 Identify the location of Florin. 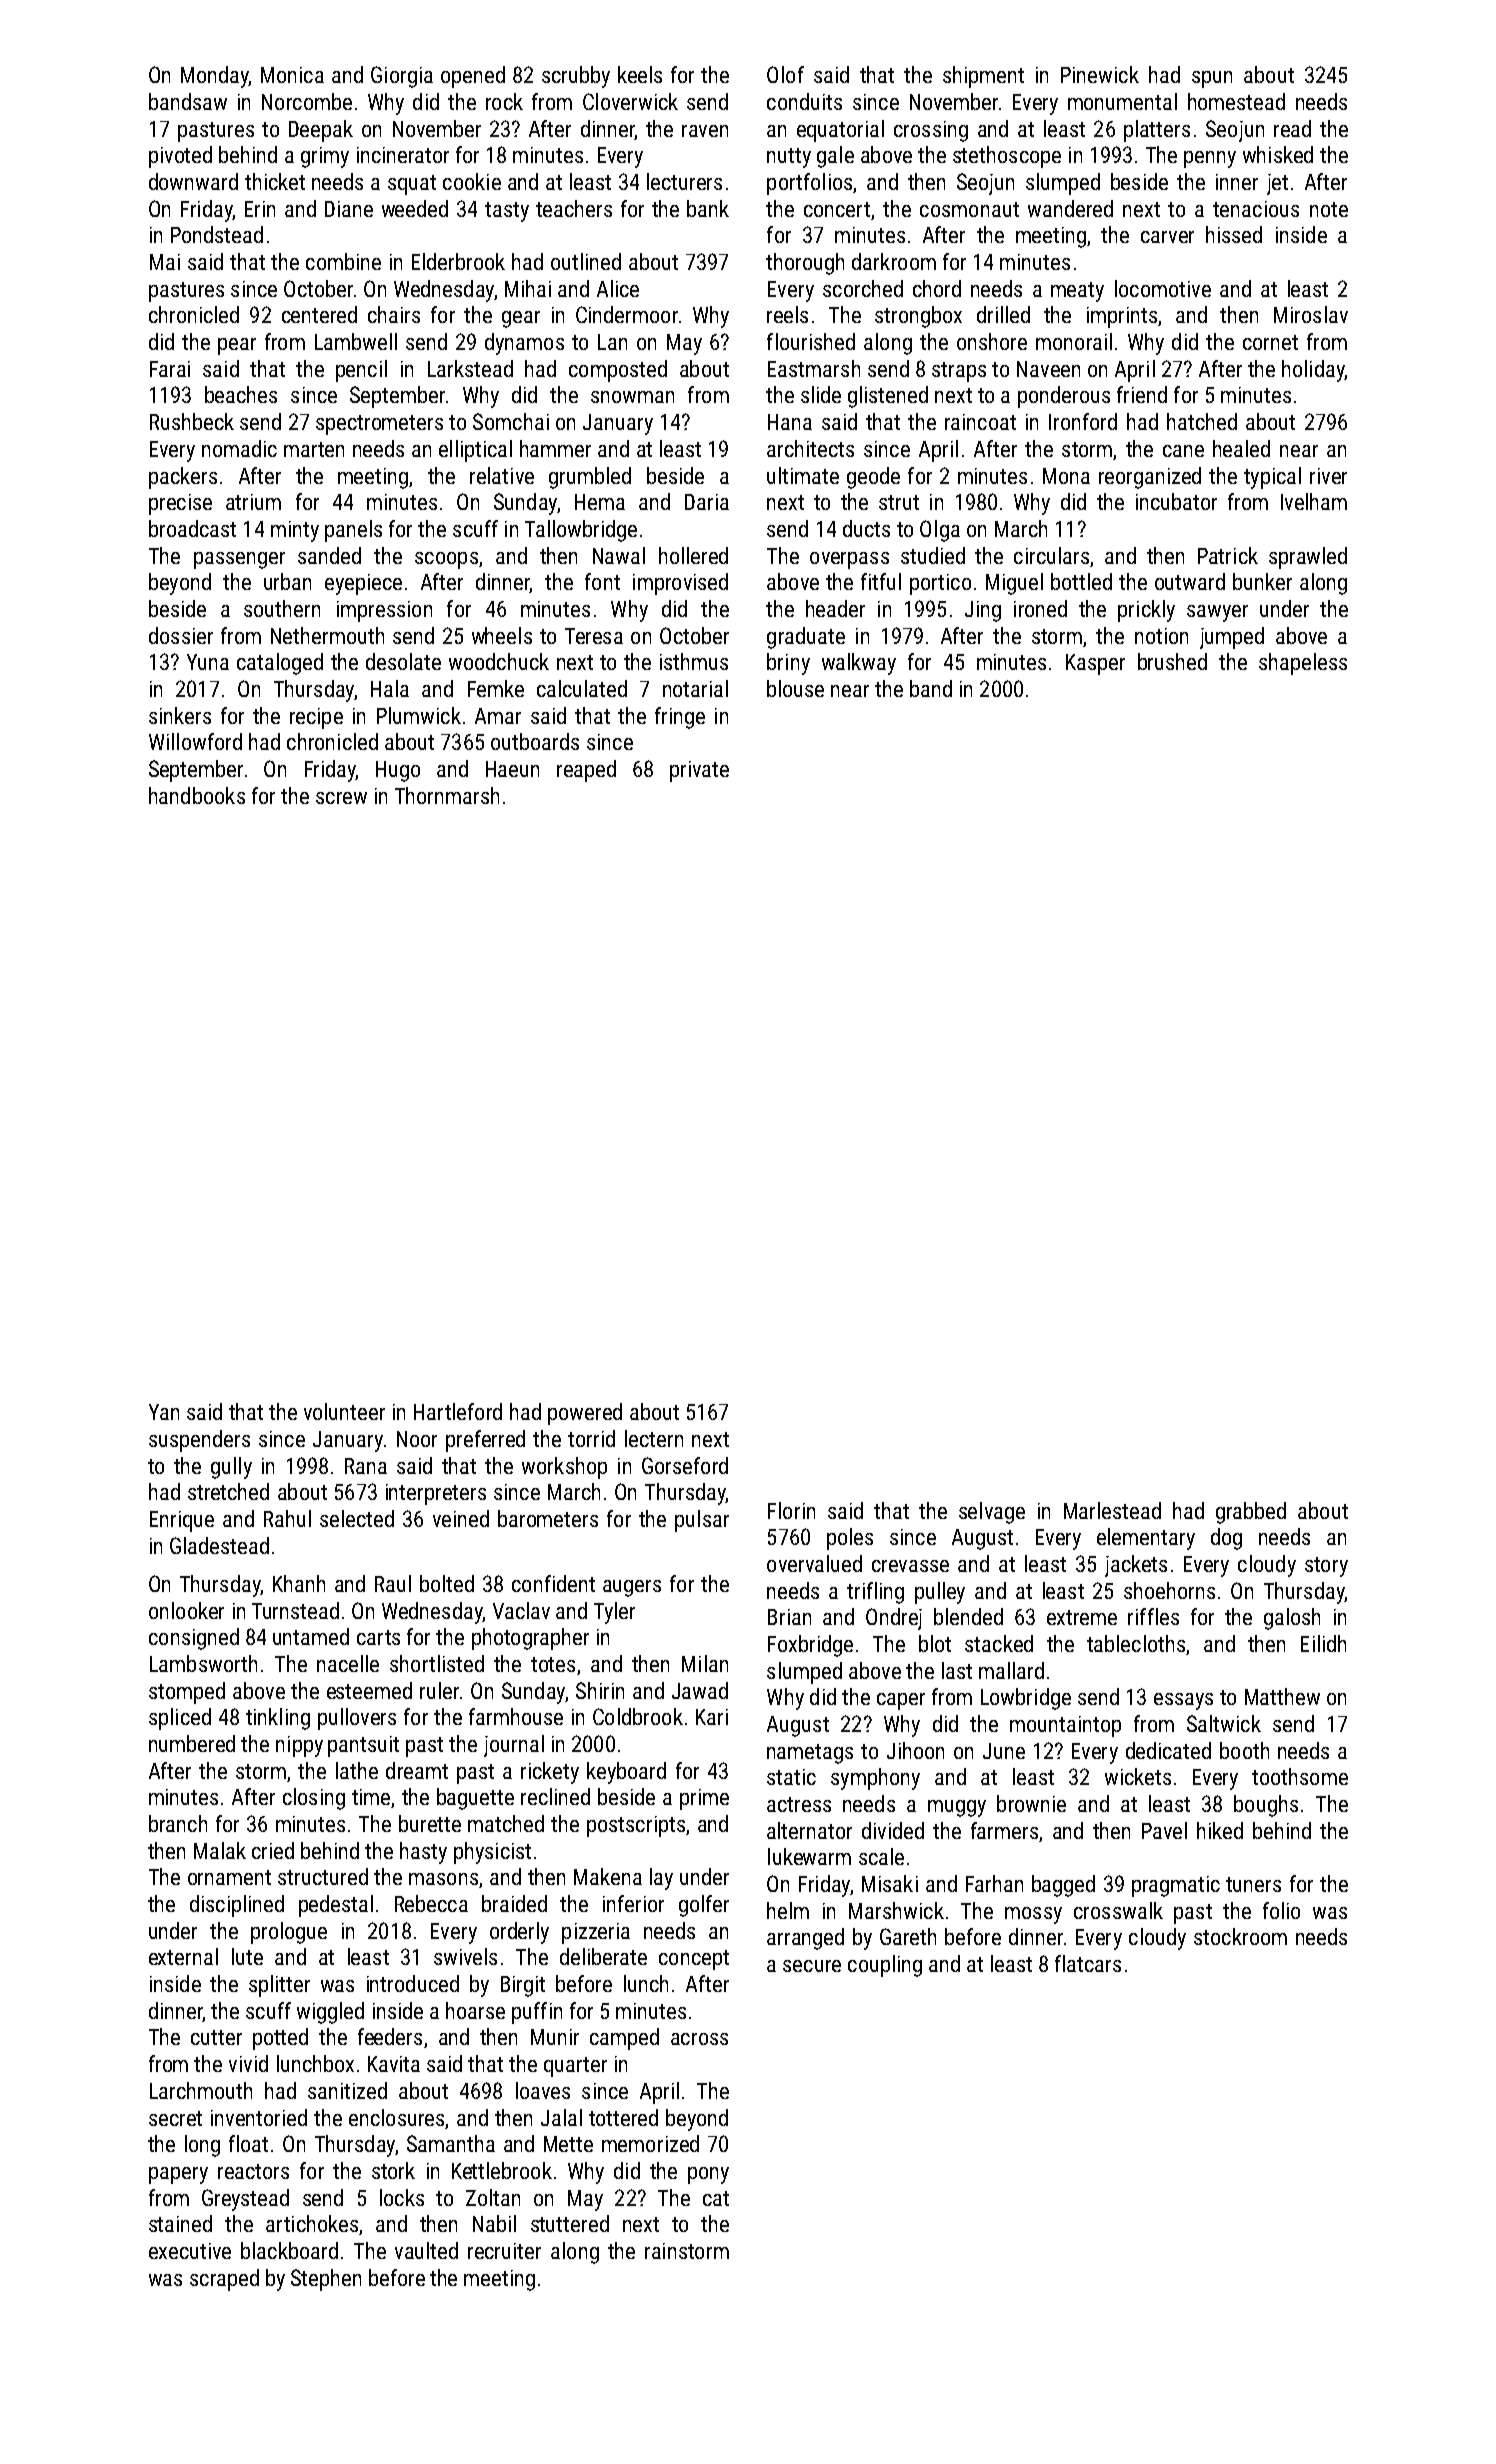
(791, 1510).
